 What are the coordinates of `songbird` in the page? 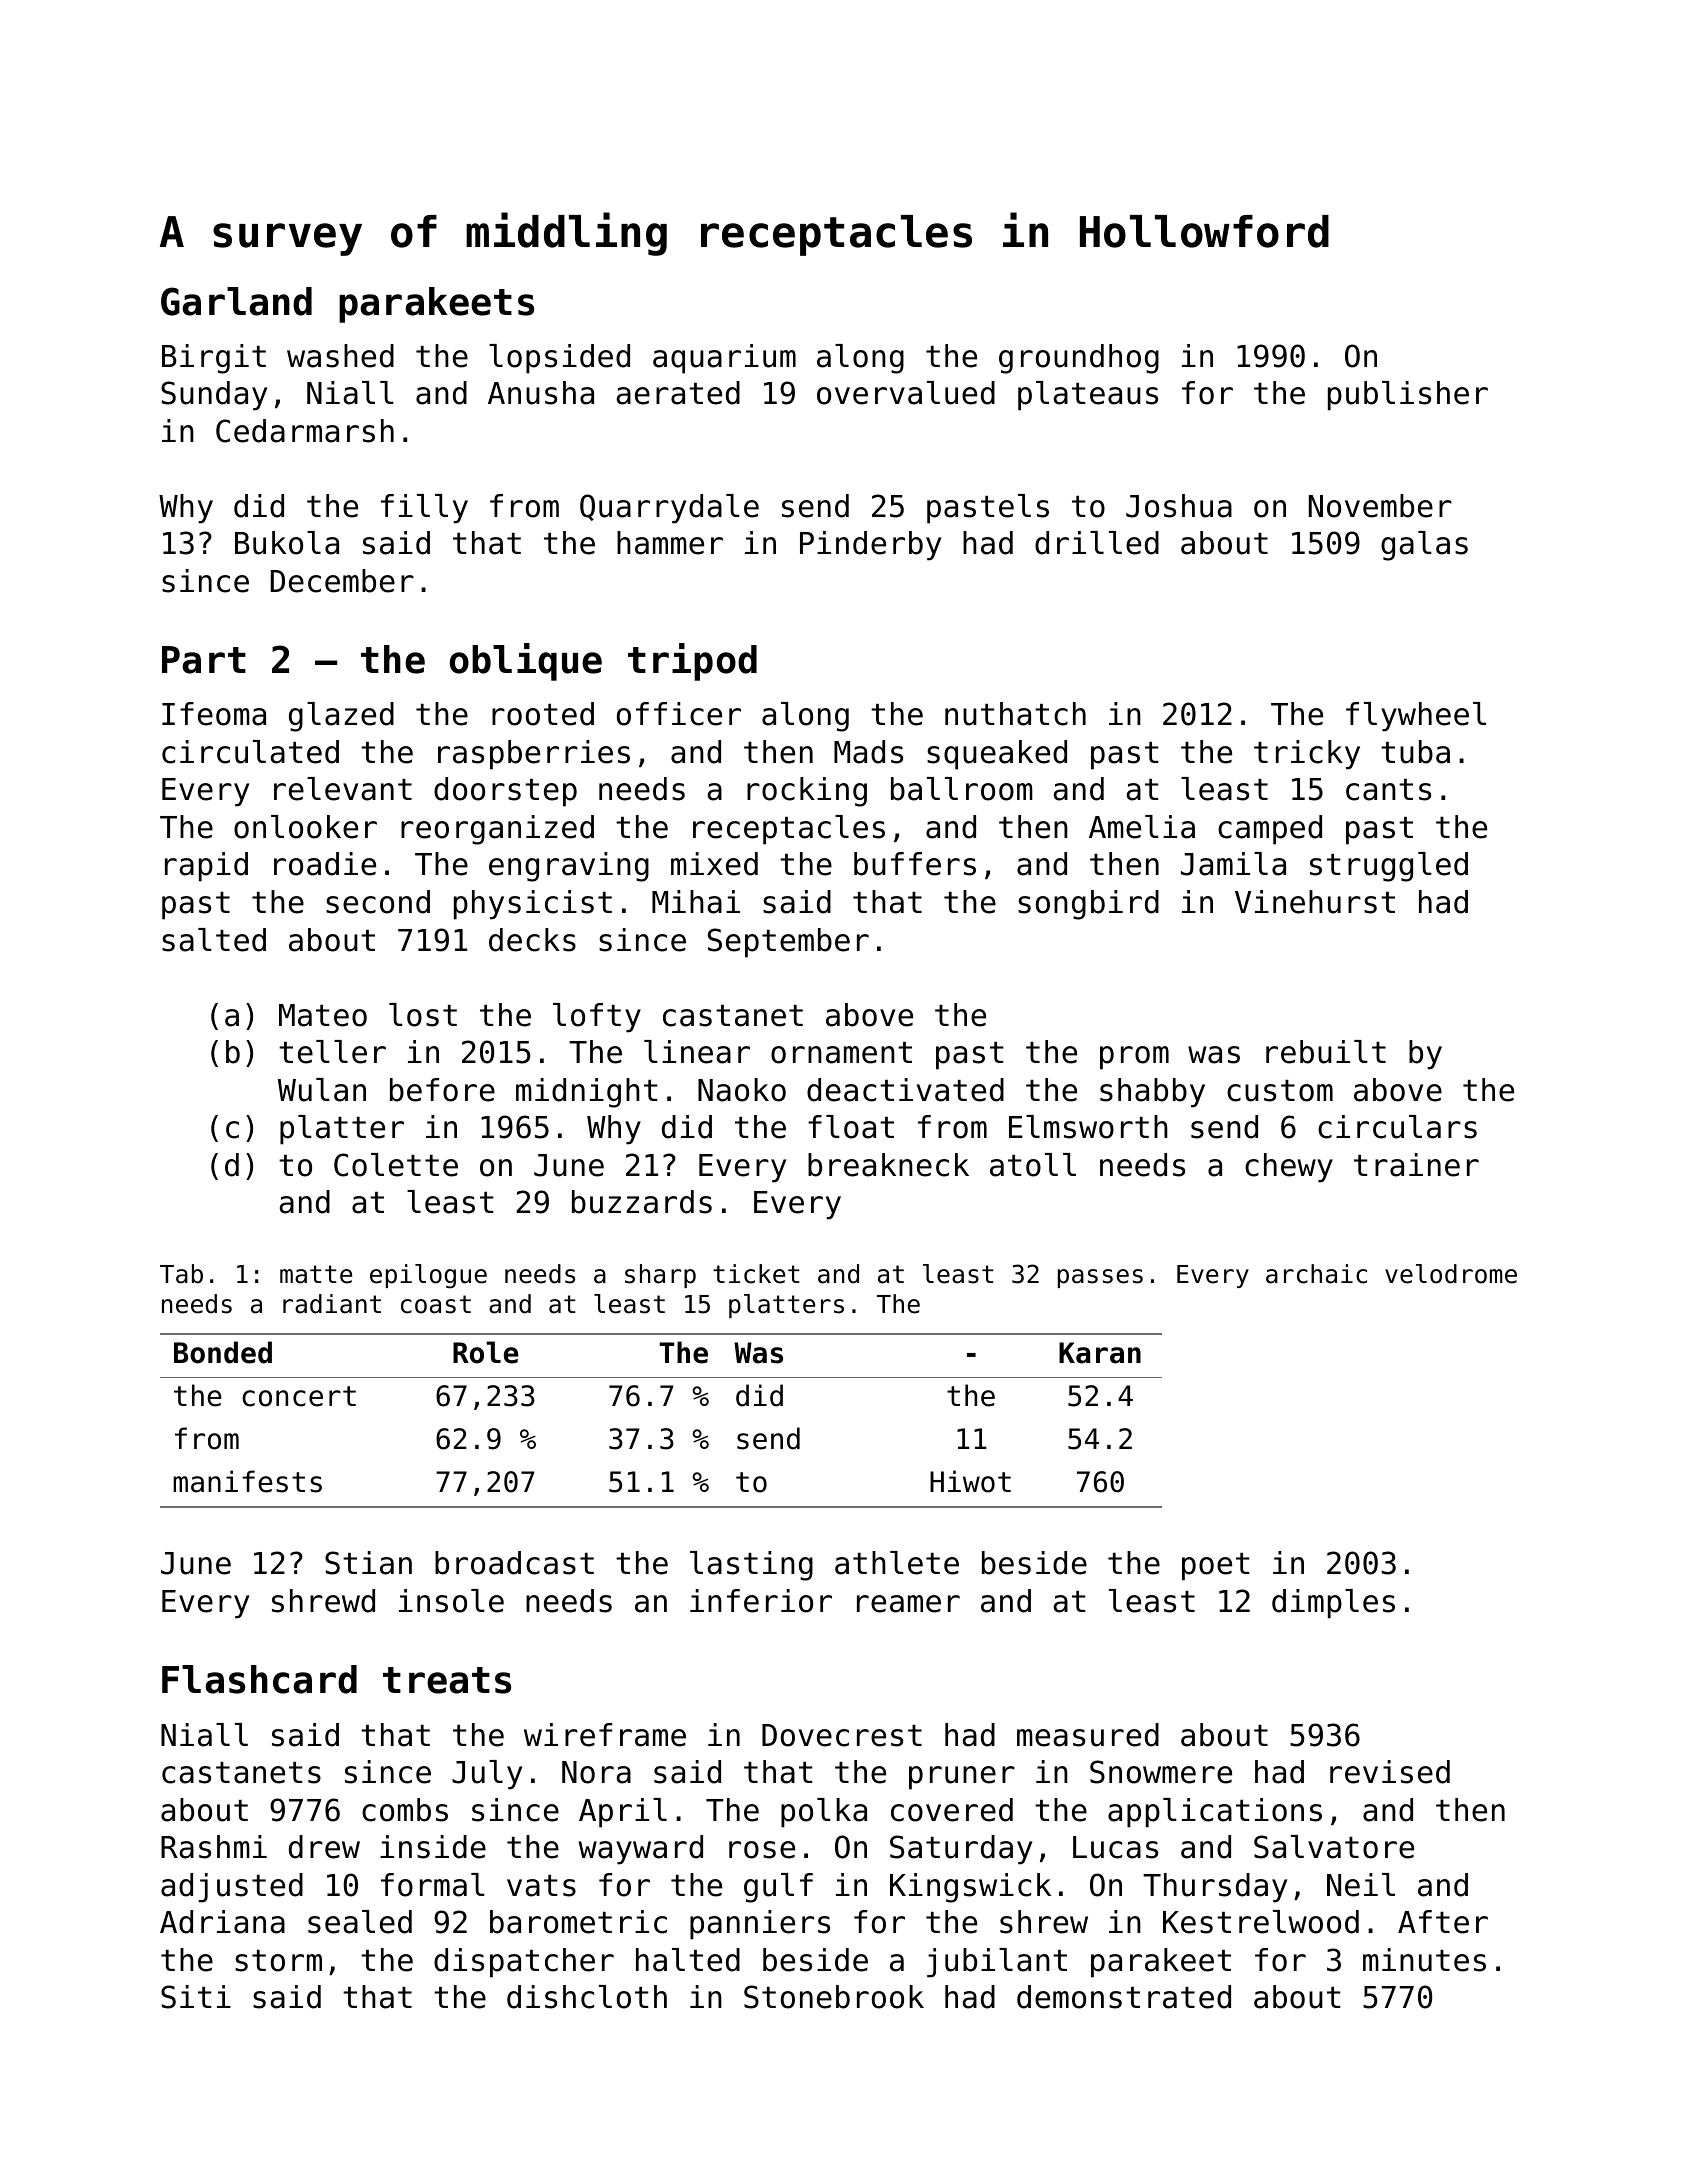 It's located at (1088, 905).
